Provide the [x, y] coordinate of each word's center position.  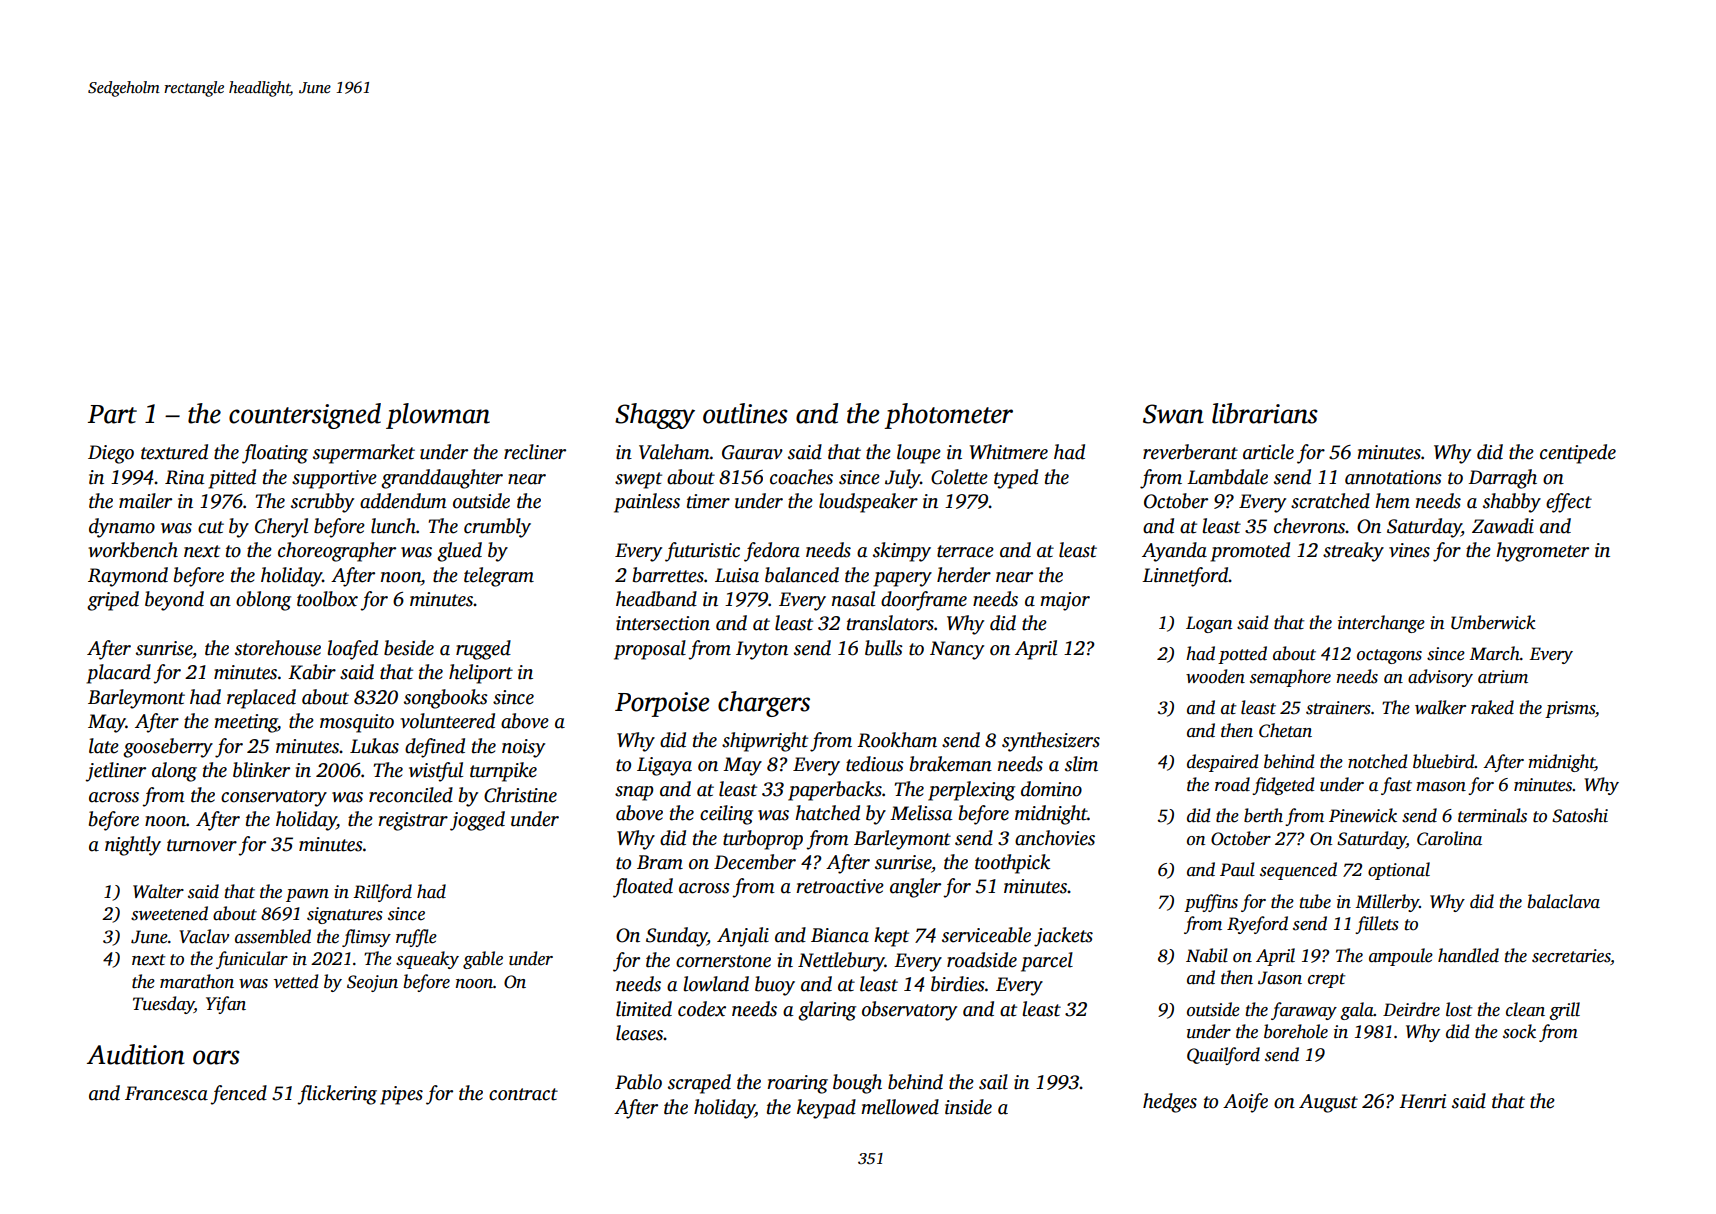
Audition [136, 1054]
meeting [246, 723]
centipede [1578, 454]
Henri [1422, 1101]
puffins [1211, 903]
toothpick [1012, 864]
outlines [745, 413]
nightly [133, 846]
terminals [1492, 815]
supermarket [364, 454]
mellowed [900, 1107]
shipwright [765, 742]
